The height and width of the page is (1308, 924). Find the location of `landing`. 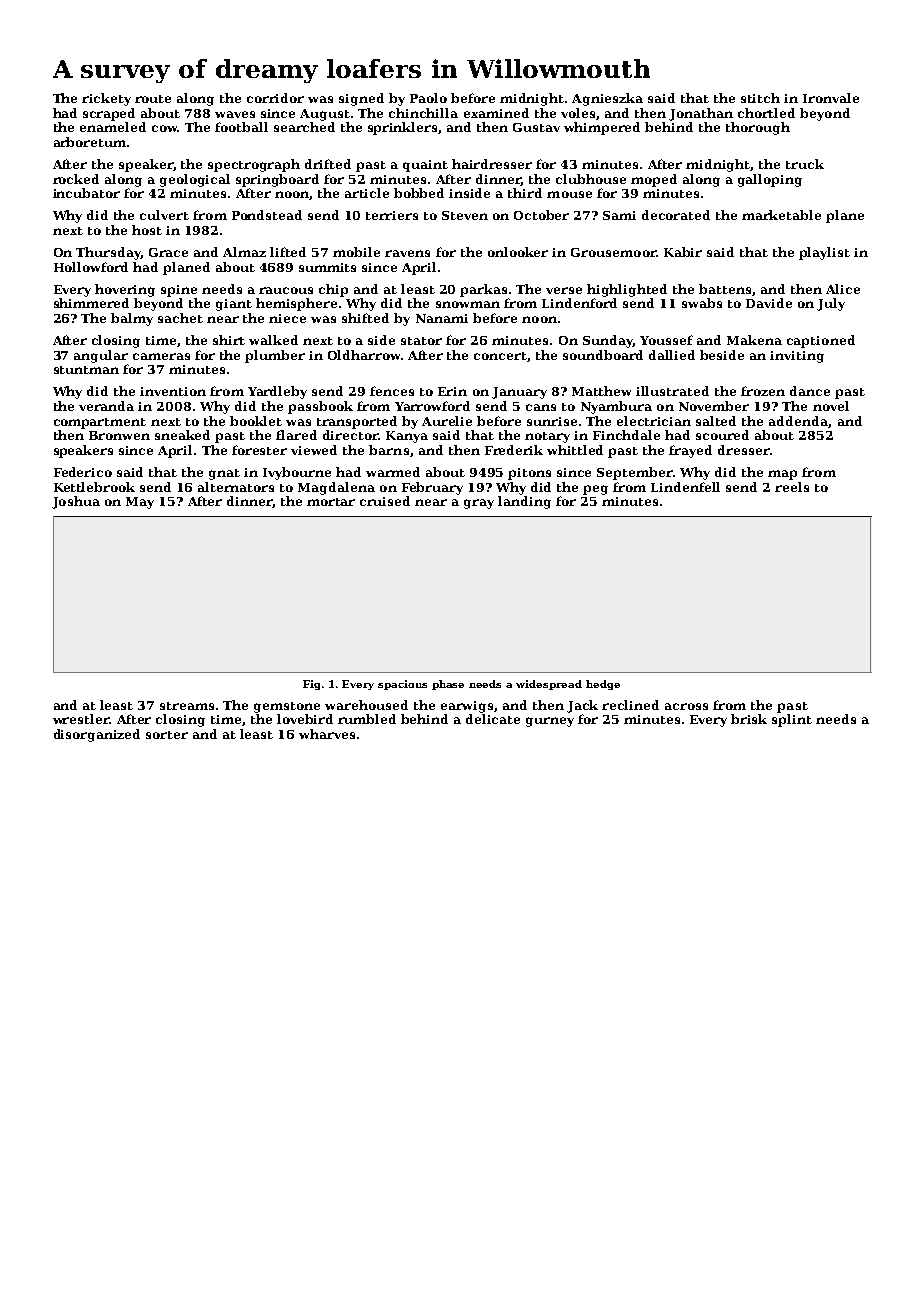

landing is located at coordinates (524, 502).
